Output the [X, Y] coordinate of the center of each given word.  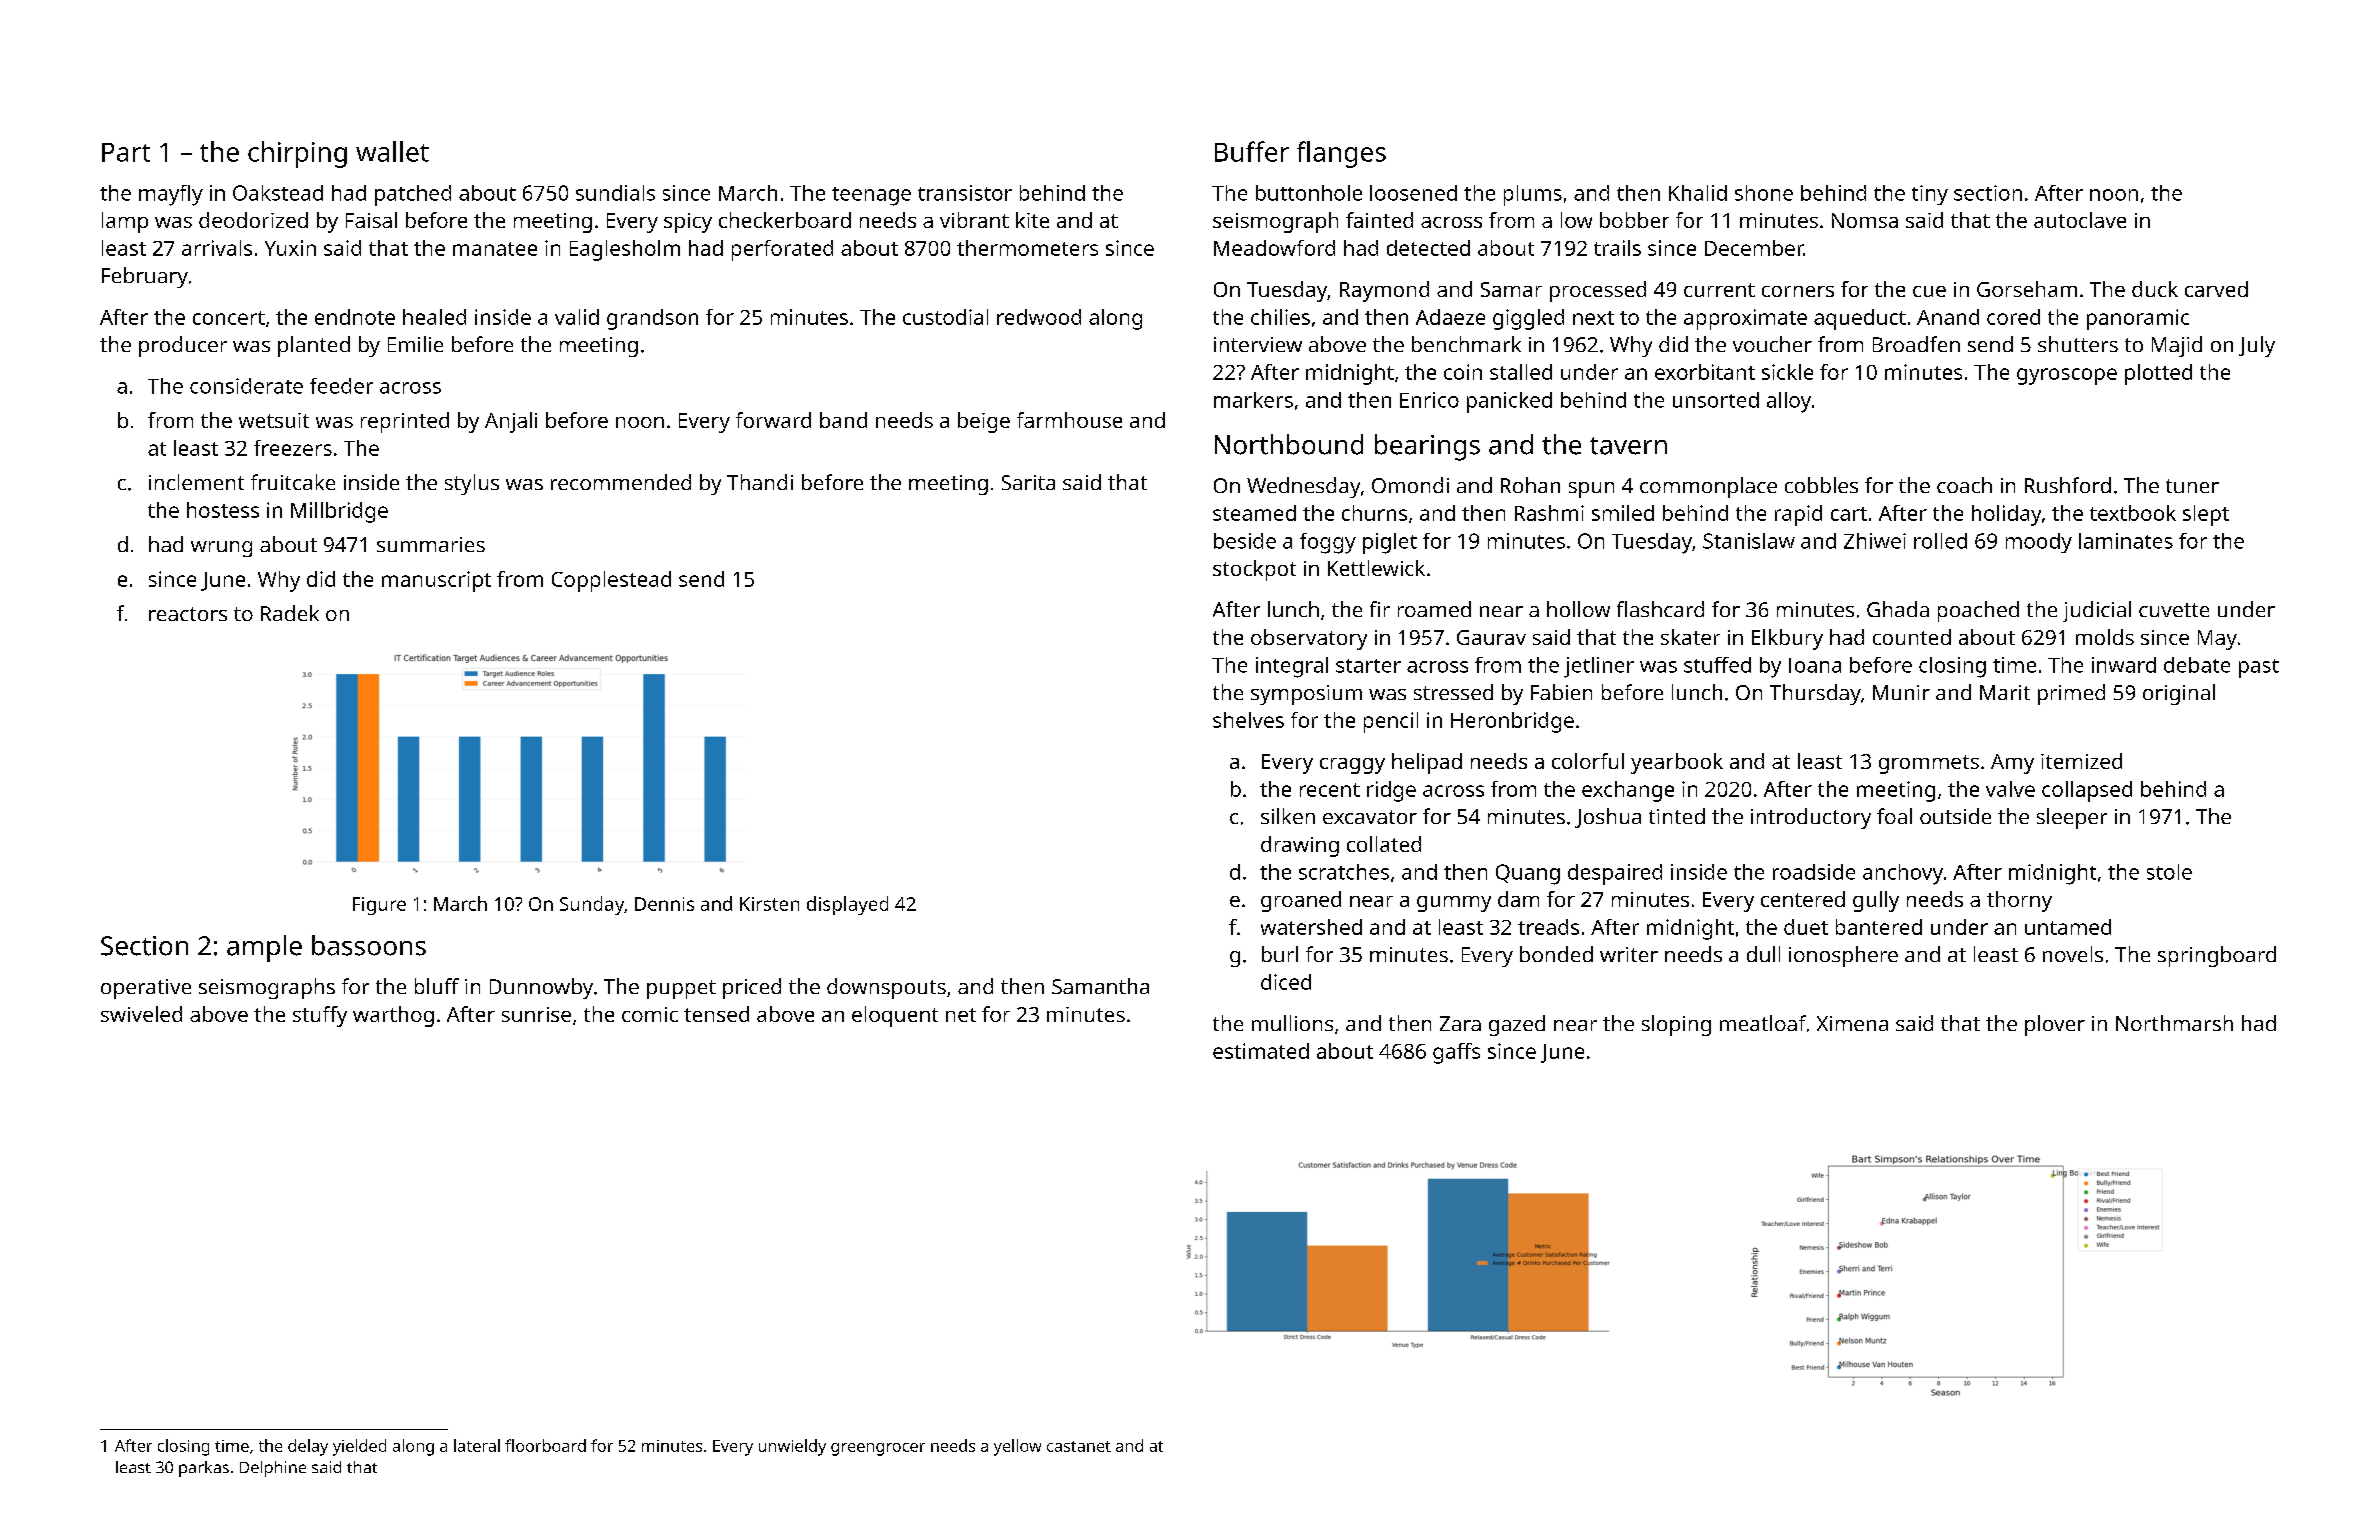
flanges [1341, 154]
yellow [1017, 1447]
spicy [688, 223]
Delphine [273, 1469]
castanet [1079, 1446]
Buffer [1252, 151]
